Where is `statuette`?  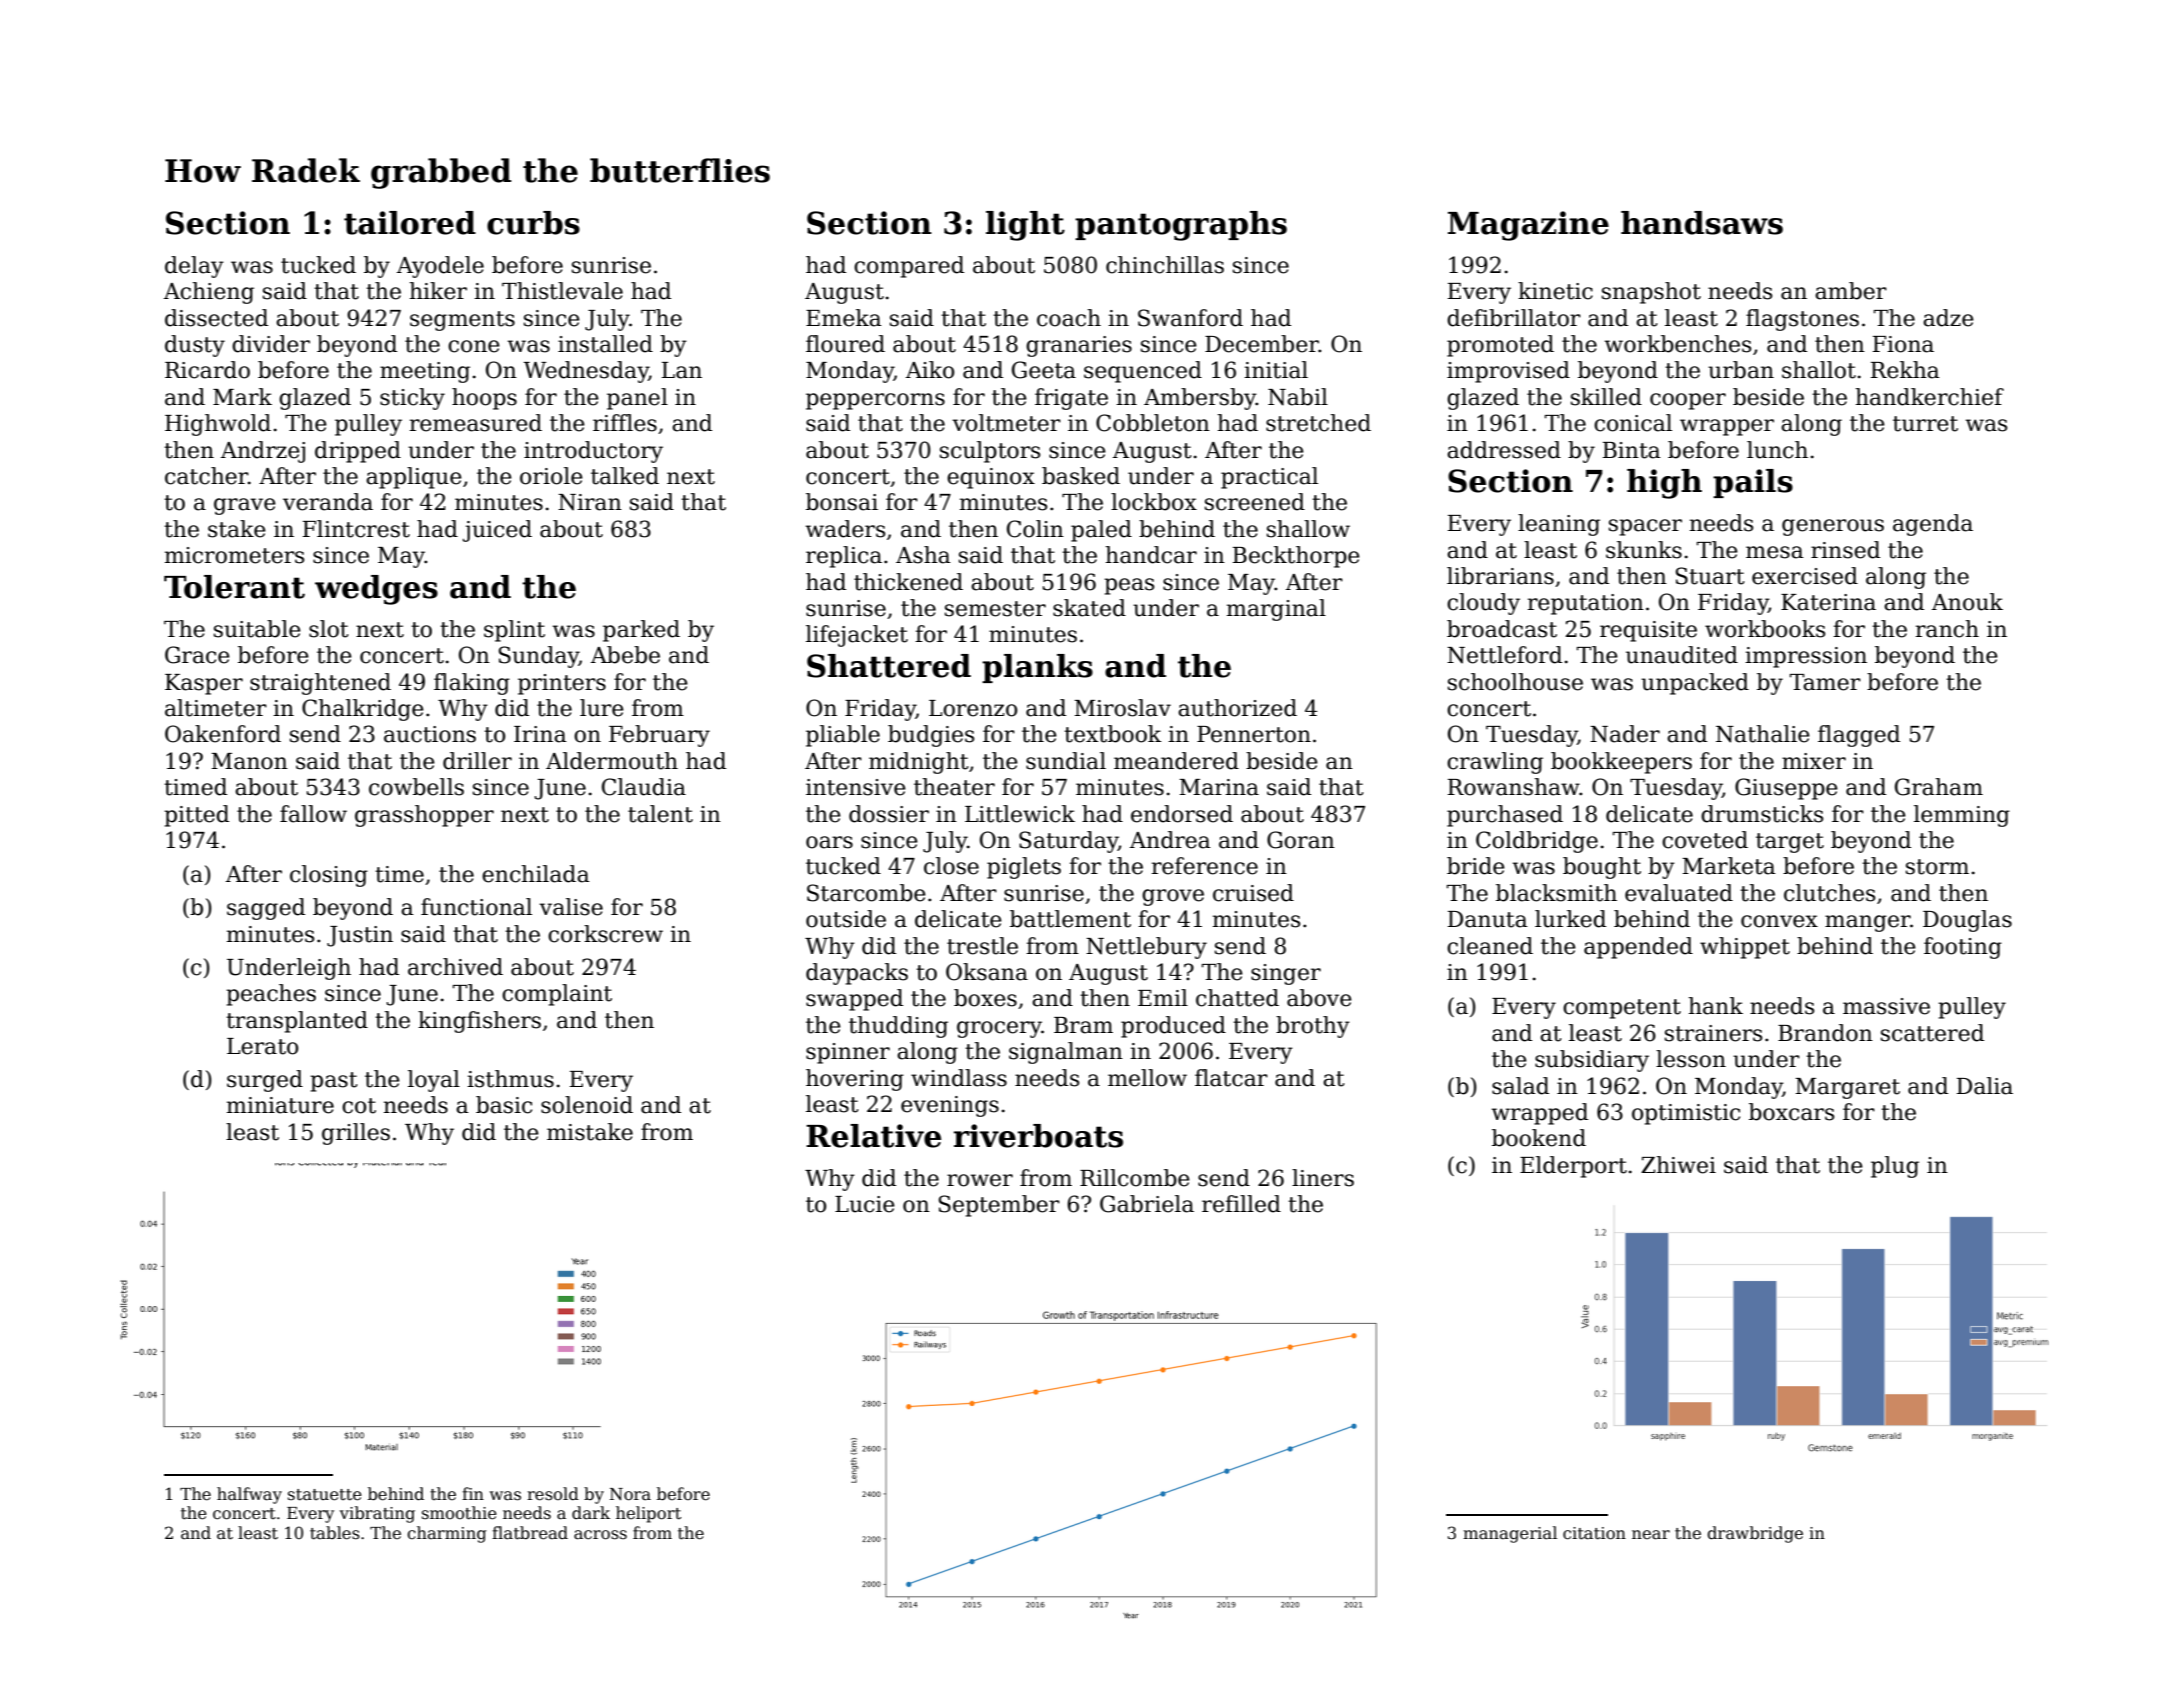 statuette is located at coordinates (325, 1495).
